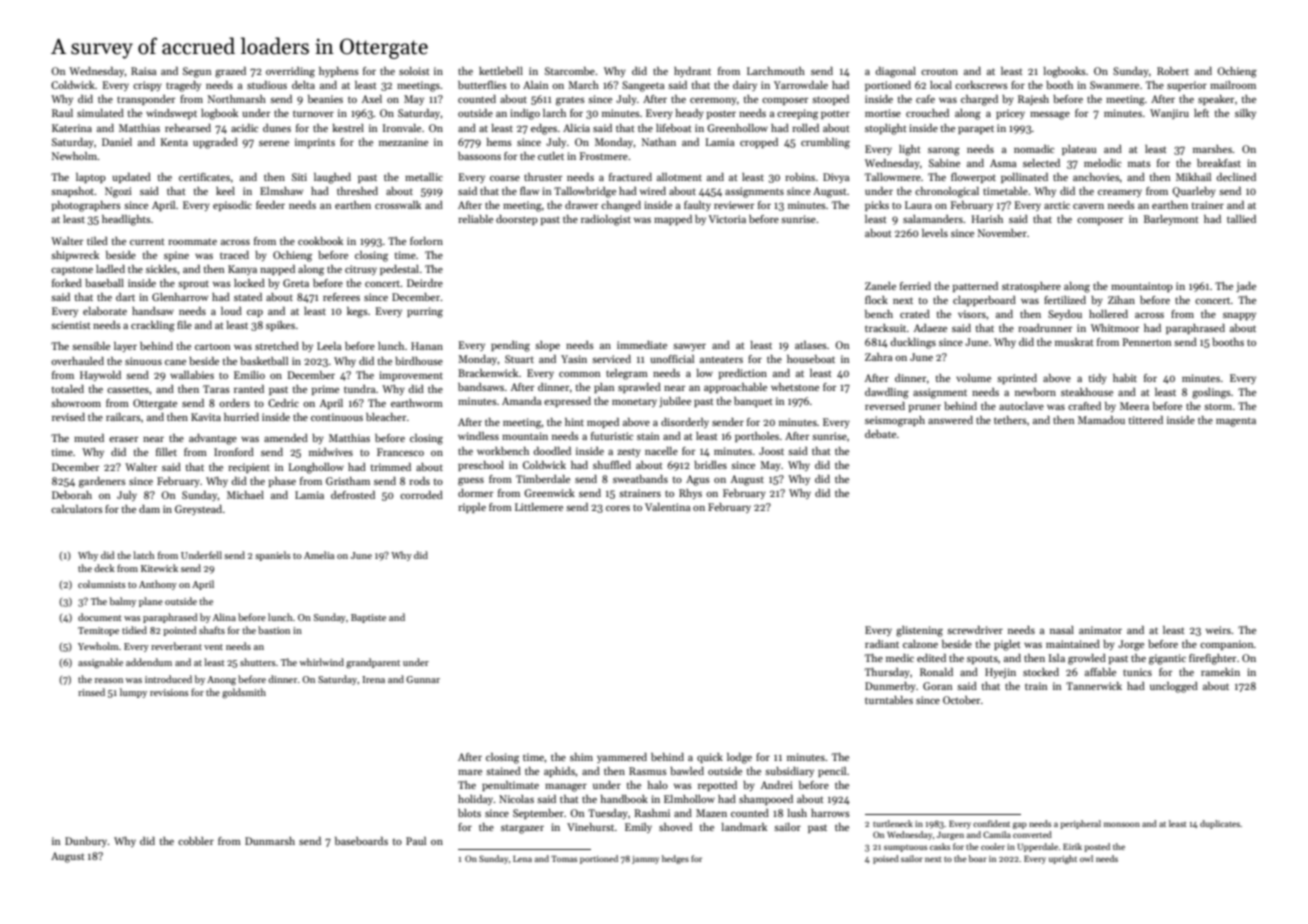  I want to click on gap, so click(1020, 825).
